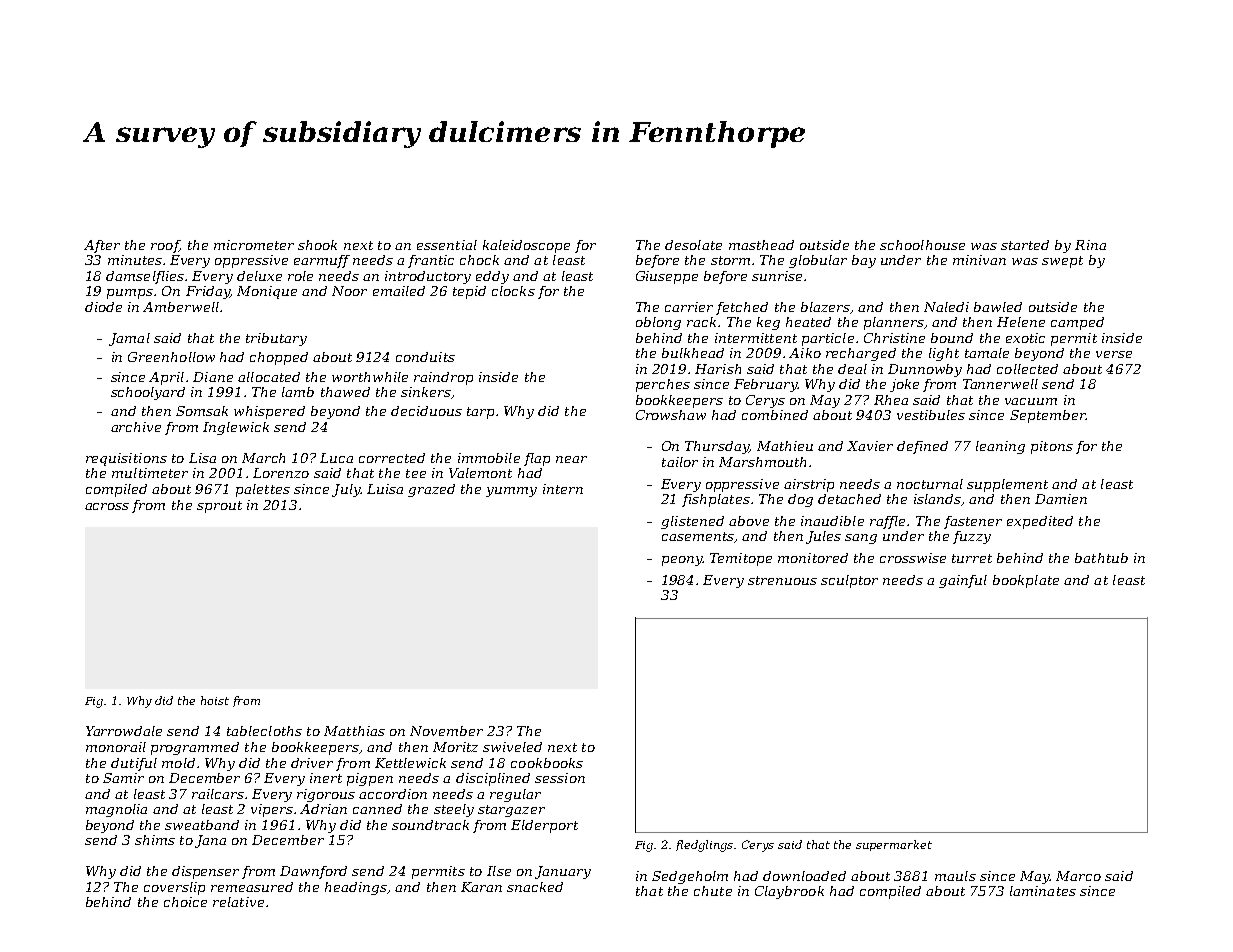  Describe the element at coordinates (238, 902) in the screenshot. I see `relative` at that location.
